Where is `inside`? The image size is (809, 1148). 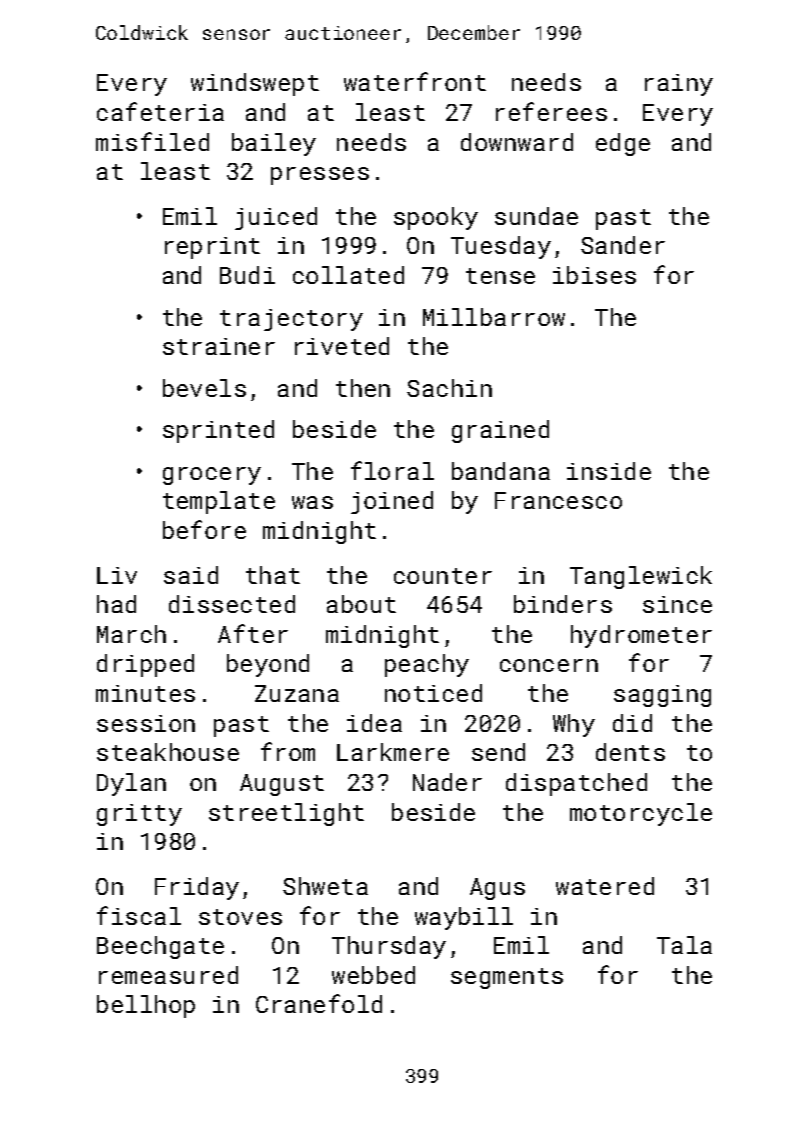 inside is located at coordinates (609, 471).
